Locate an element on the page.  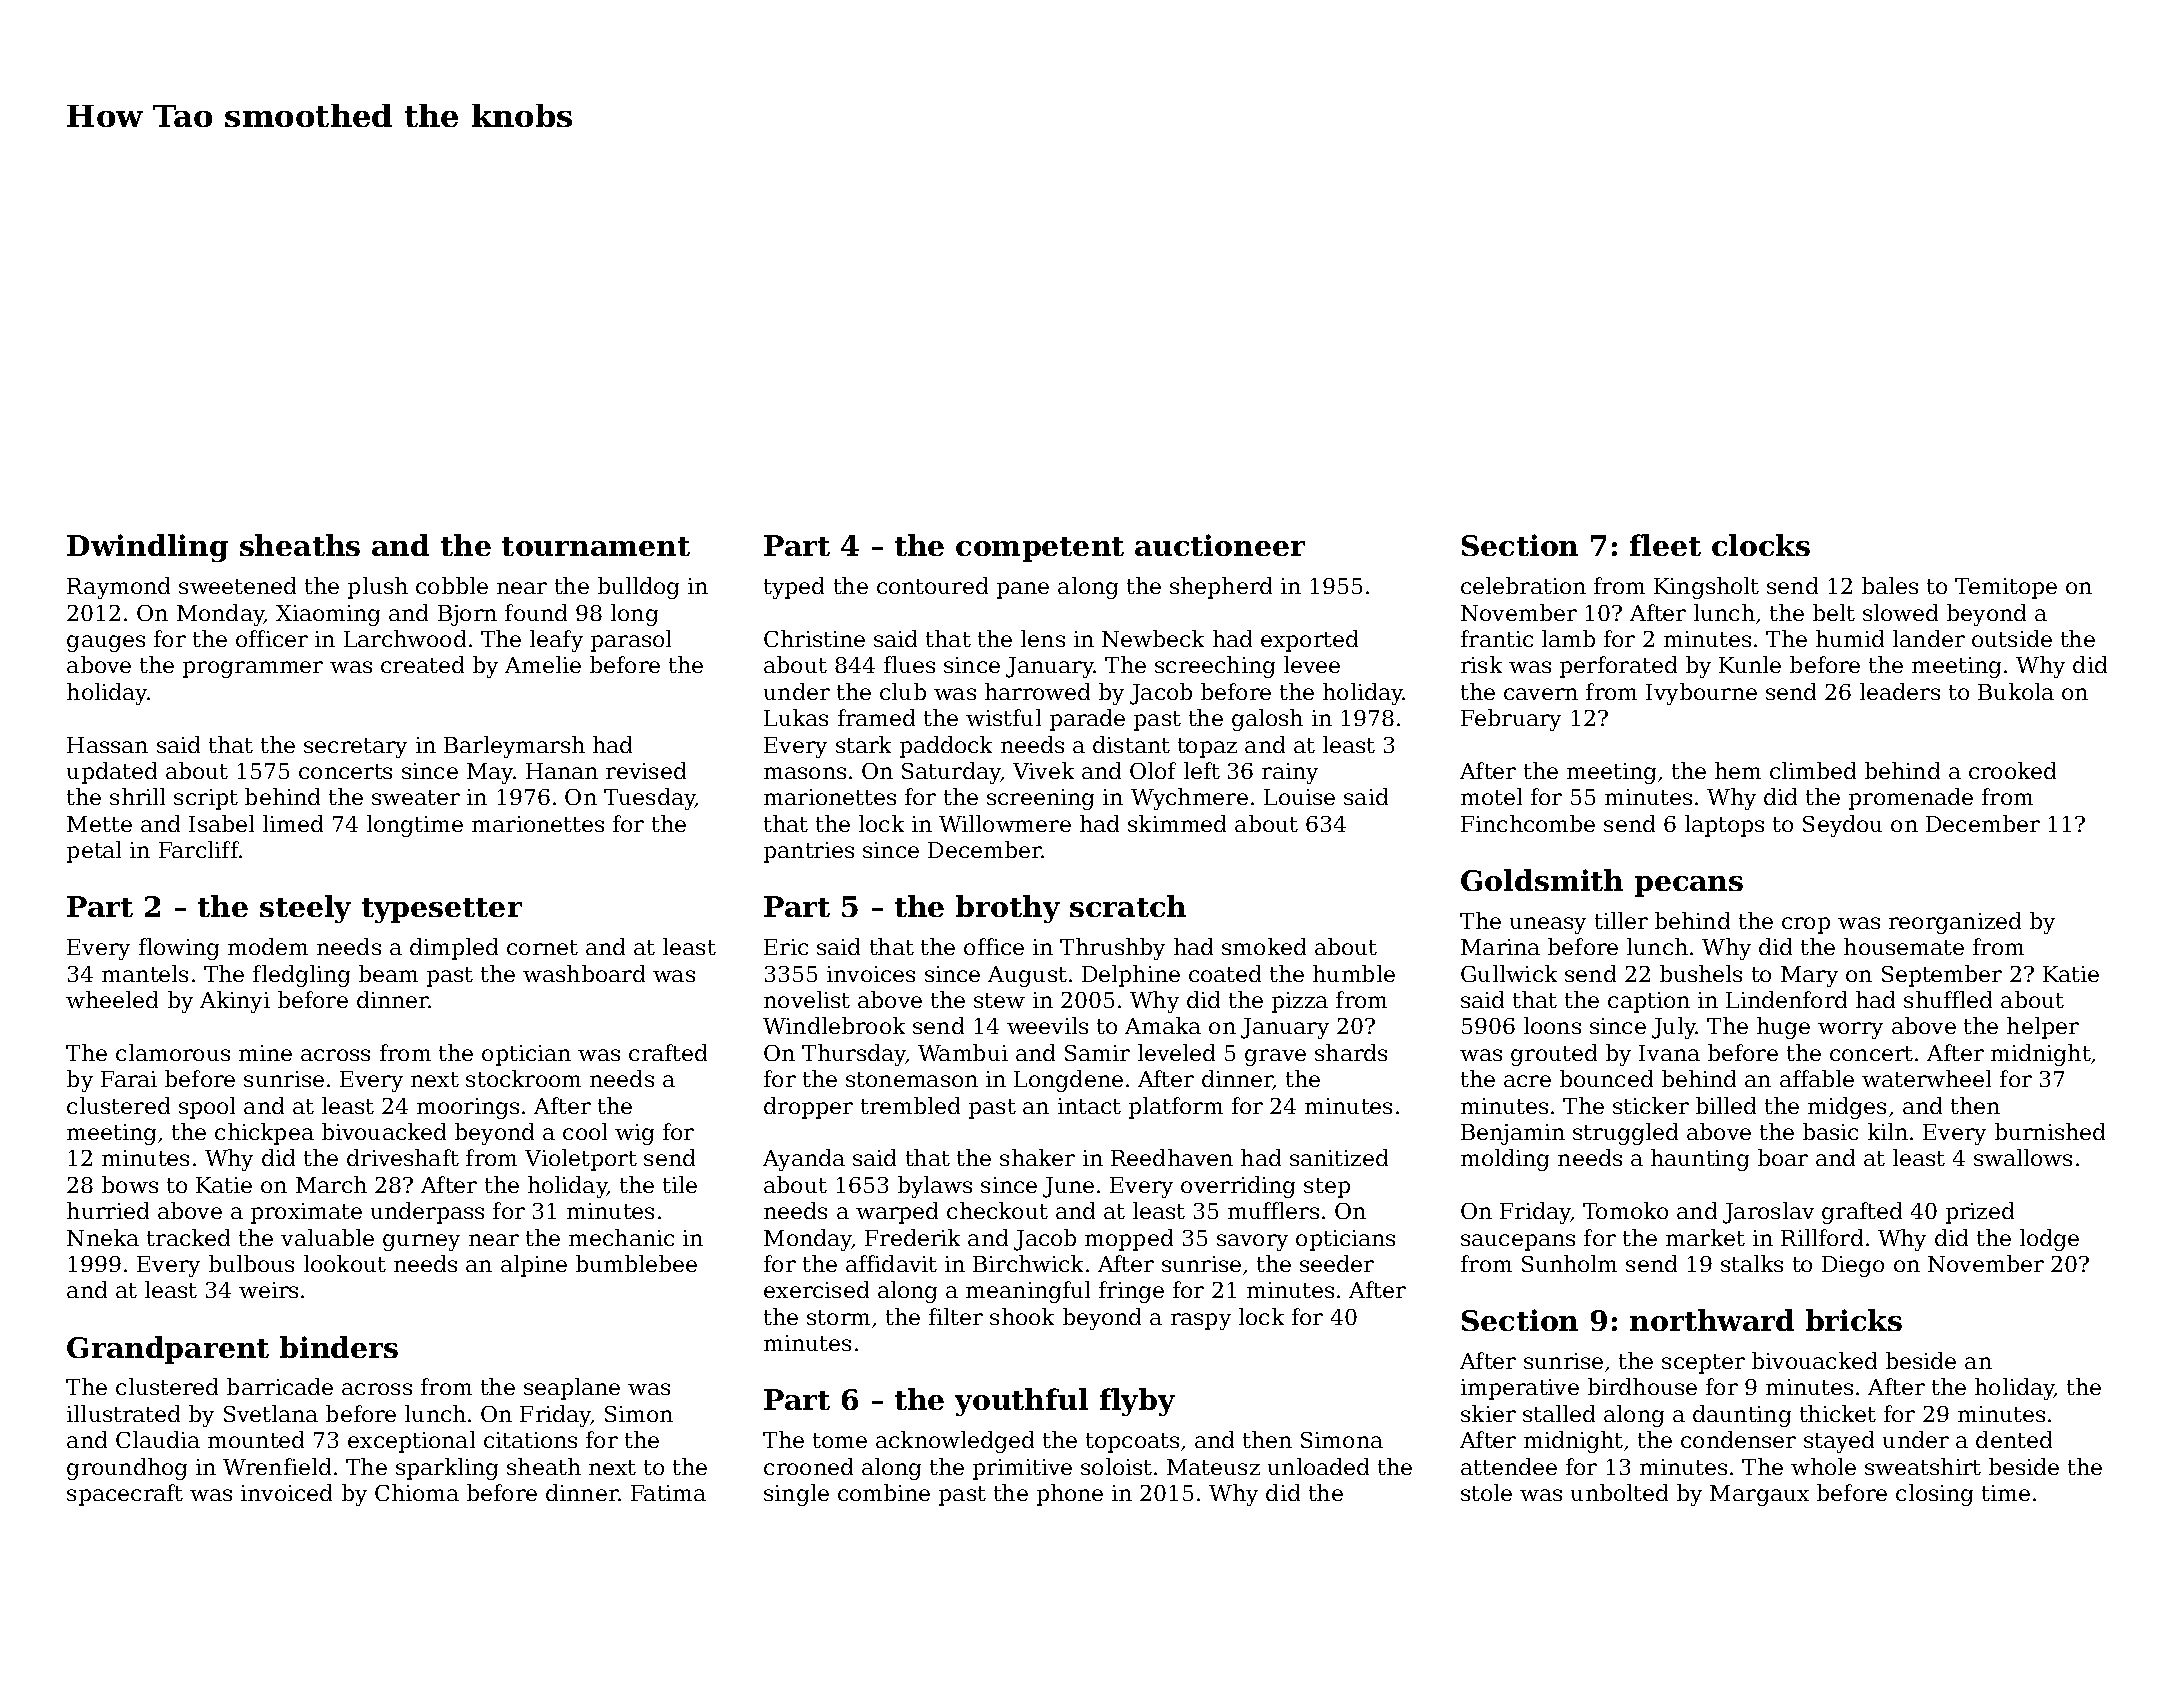
fleet is located at coordinates (1665, 545).
